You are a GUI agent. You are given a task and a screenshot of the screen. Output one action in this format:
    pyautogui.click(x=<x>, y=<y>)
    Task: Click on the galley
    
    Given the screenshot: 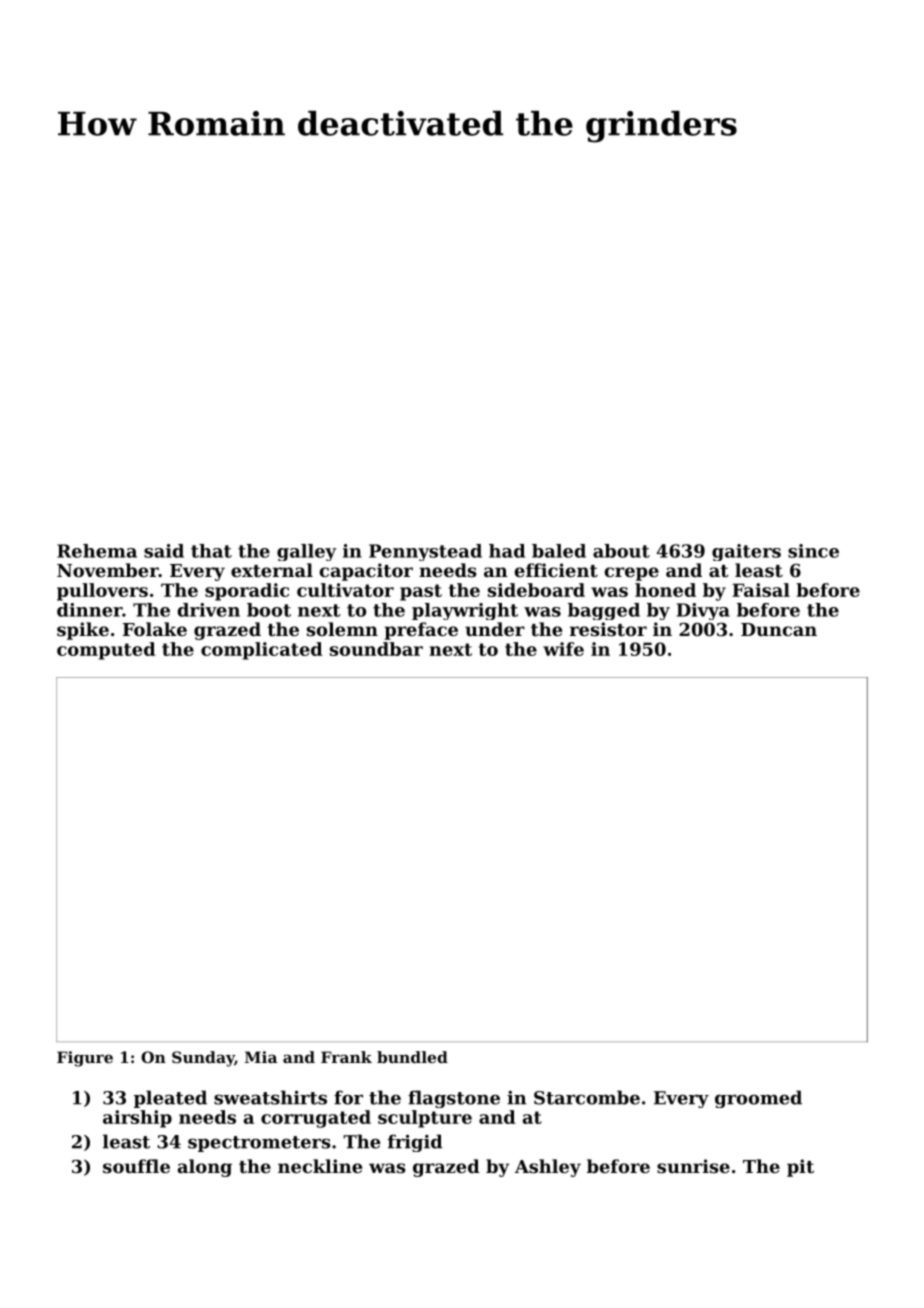 What is the action you would take?
    pyautogui.click(x=306, y=552)
